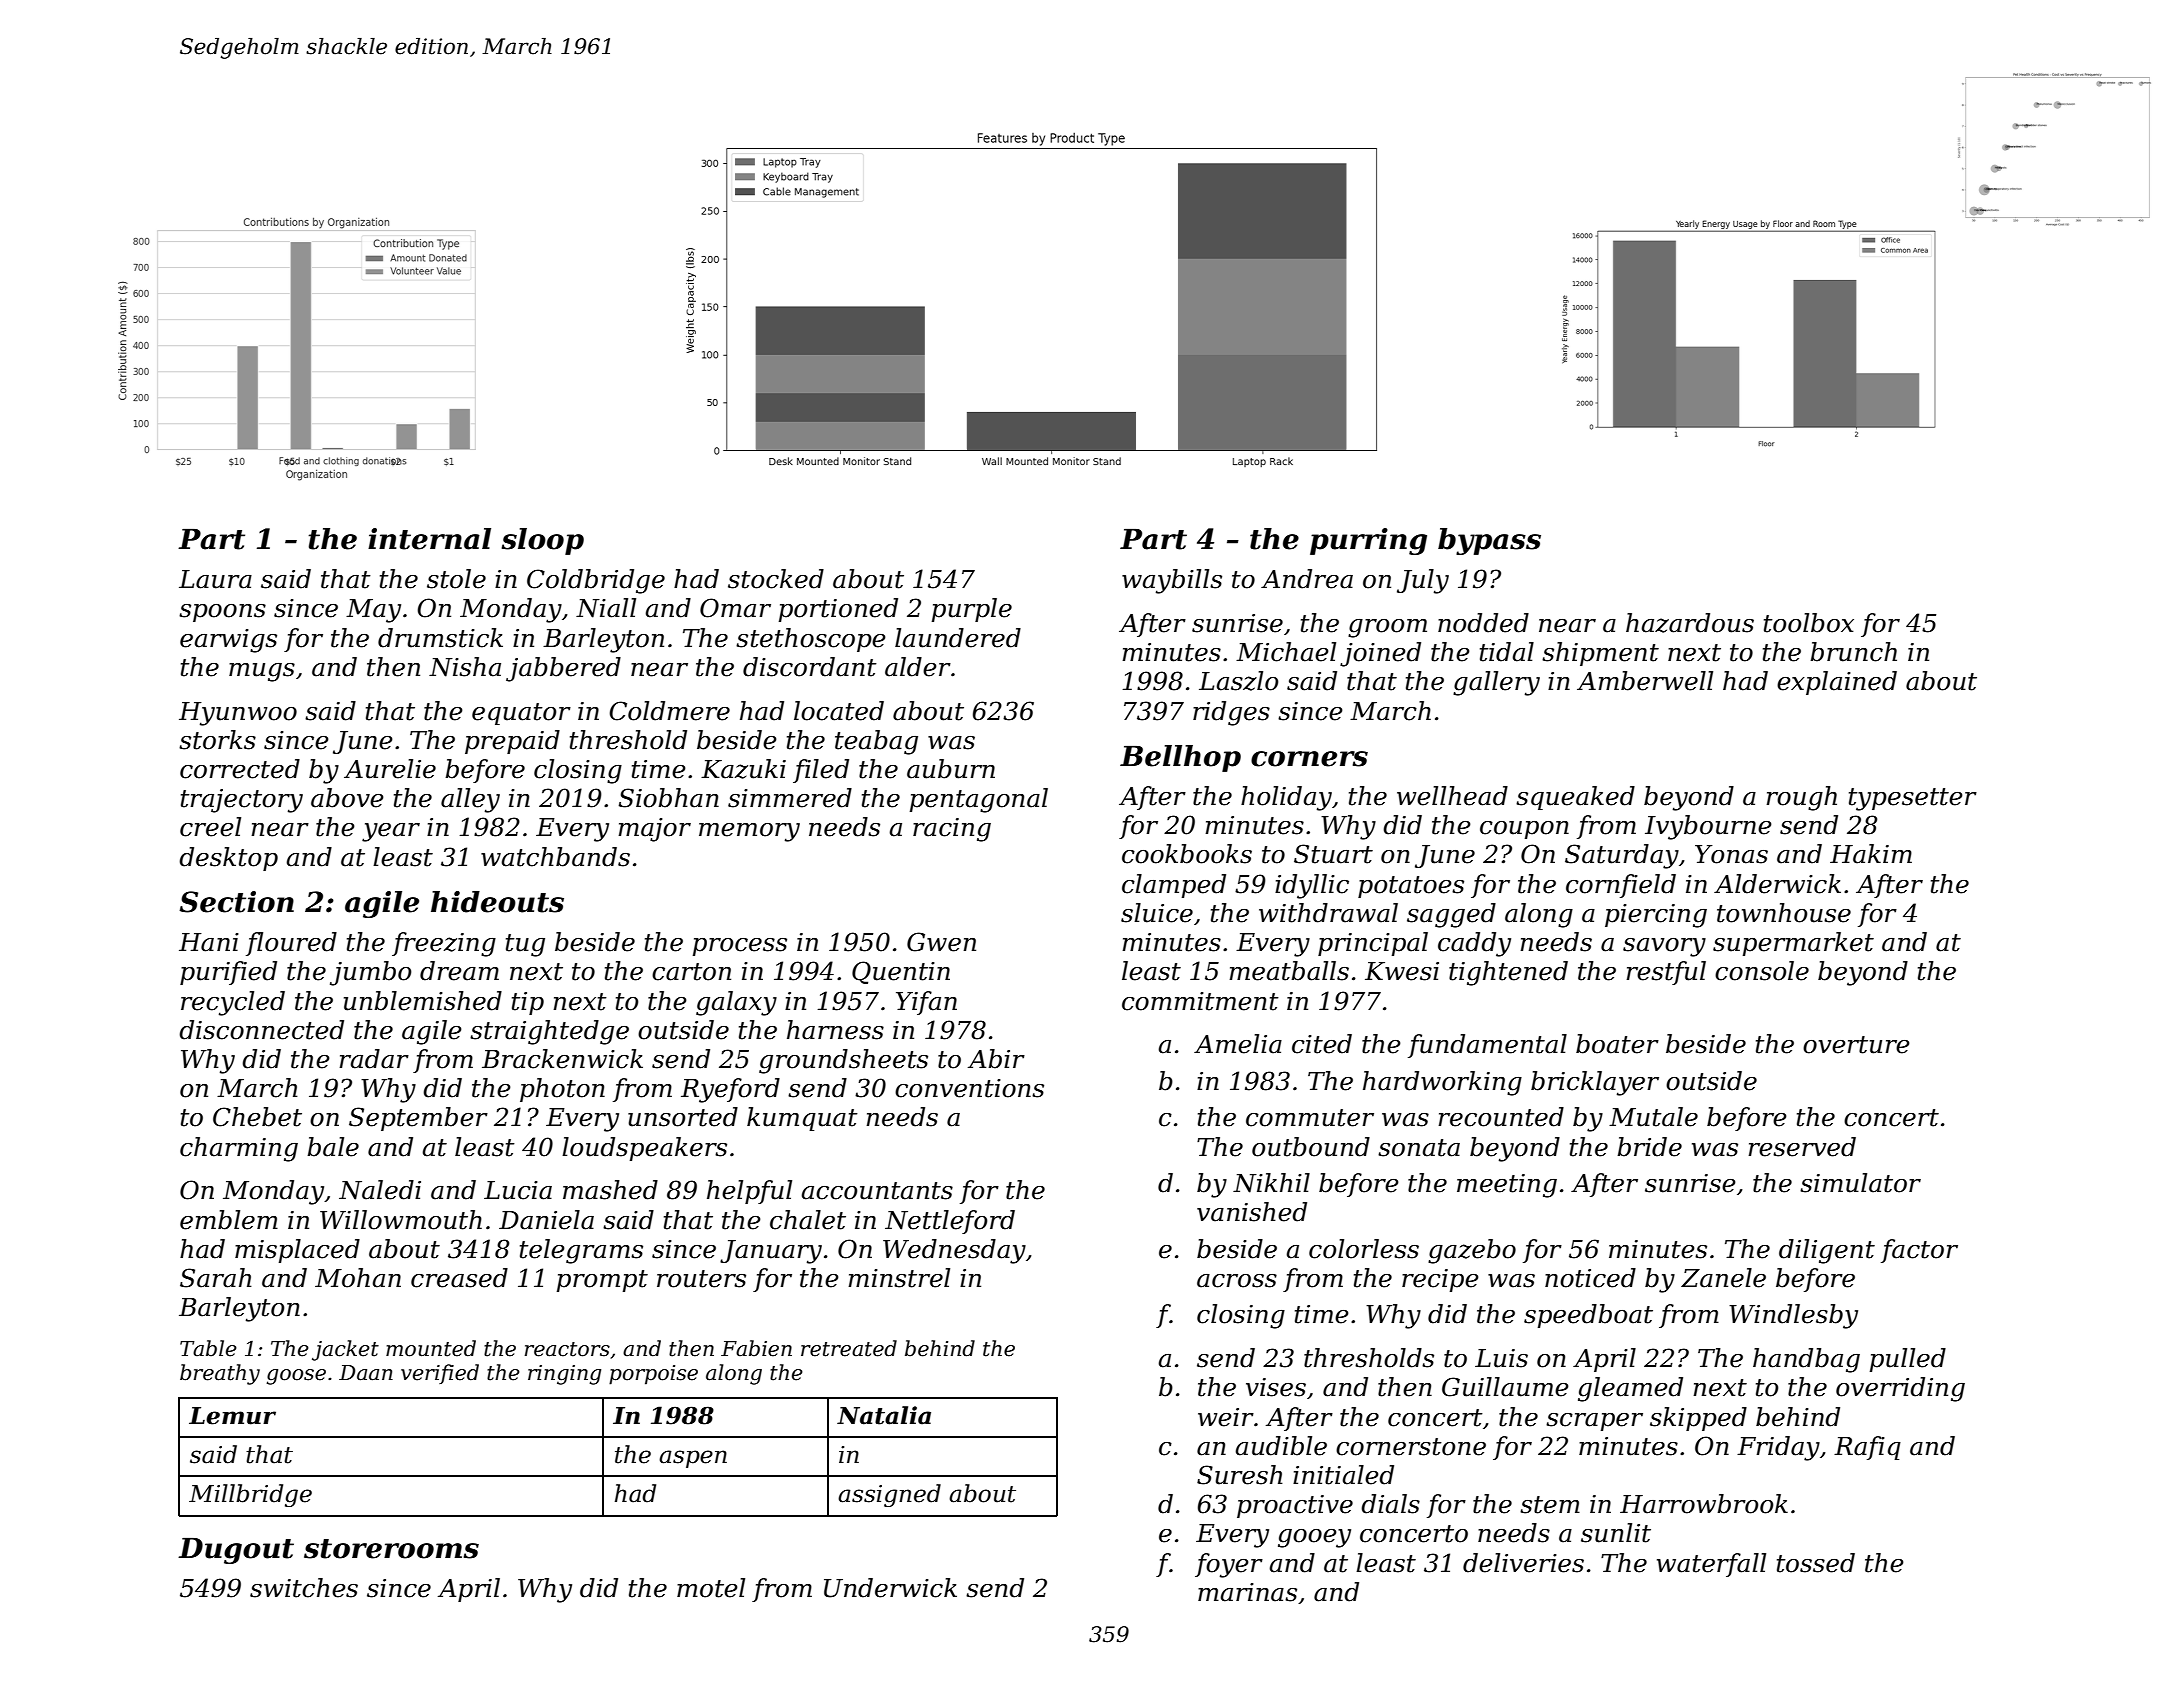 The image size is (2178, 1683). I want to click on Laura, so click(215, 579).
